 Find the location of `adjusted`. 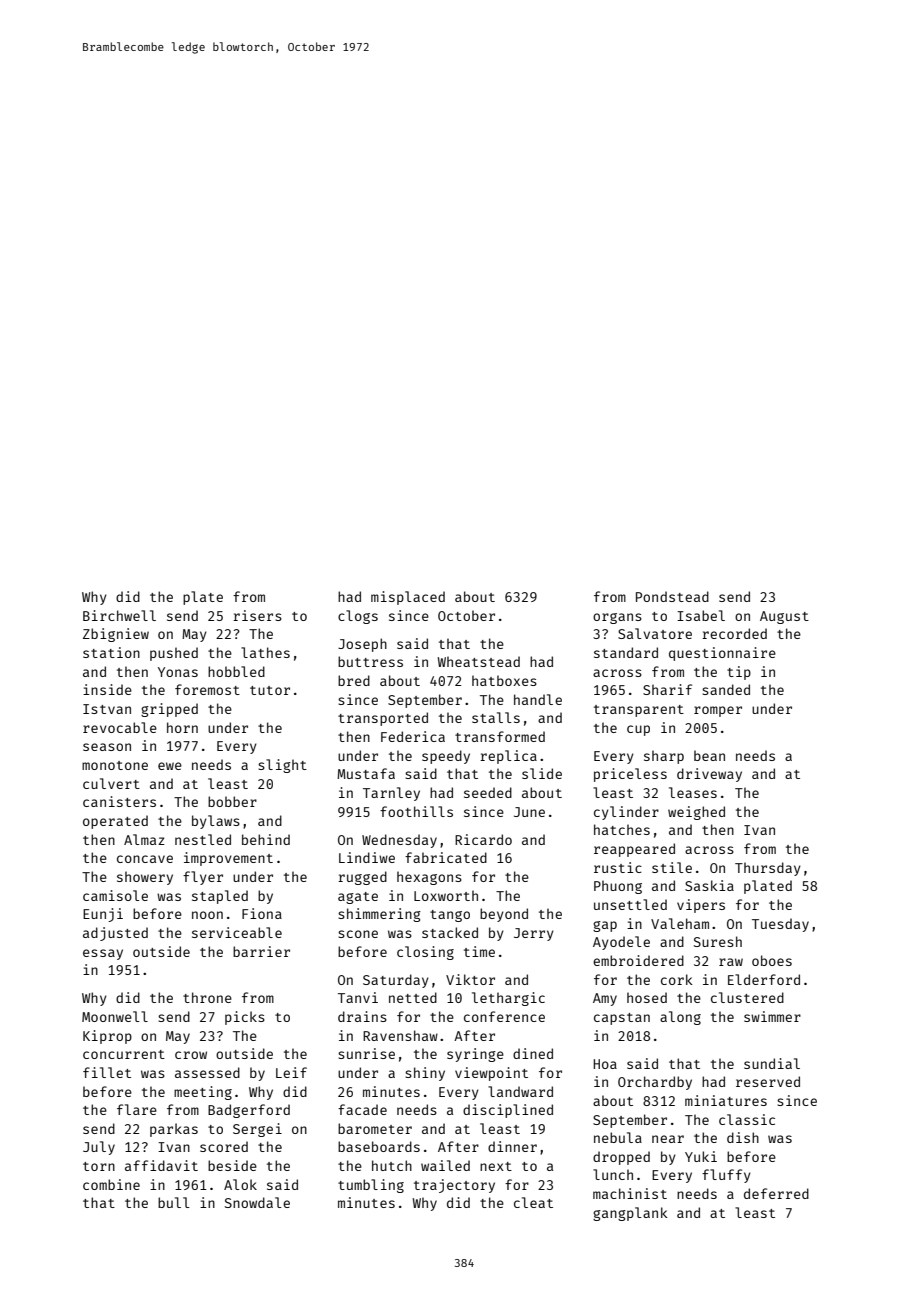

adjusted is located at coordinates (115, 934).
